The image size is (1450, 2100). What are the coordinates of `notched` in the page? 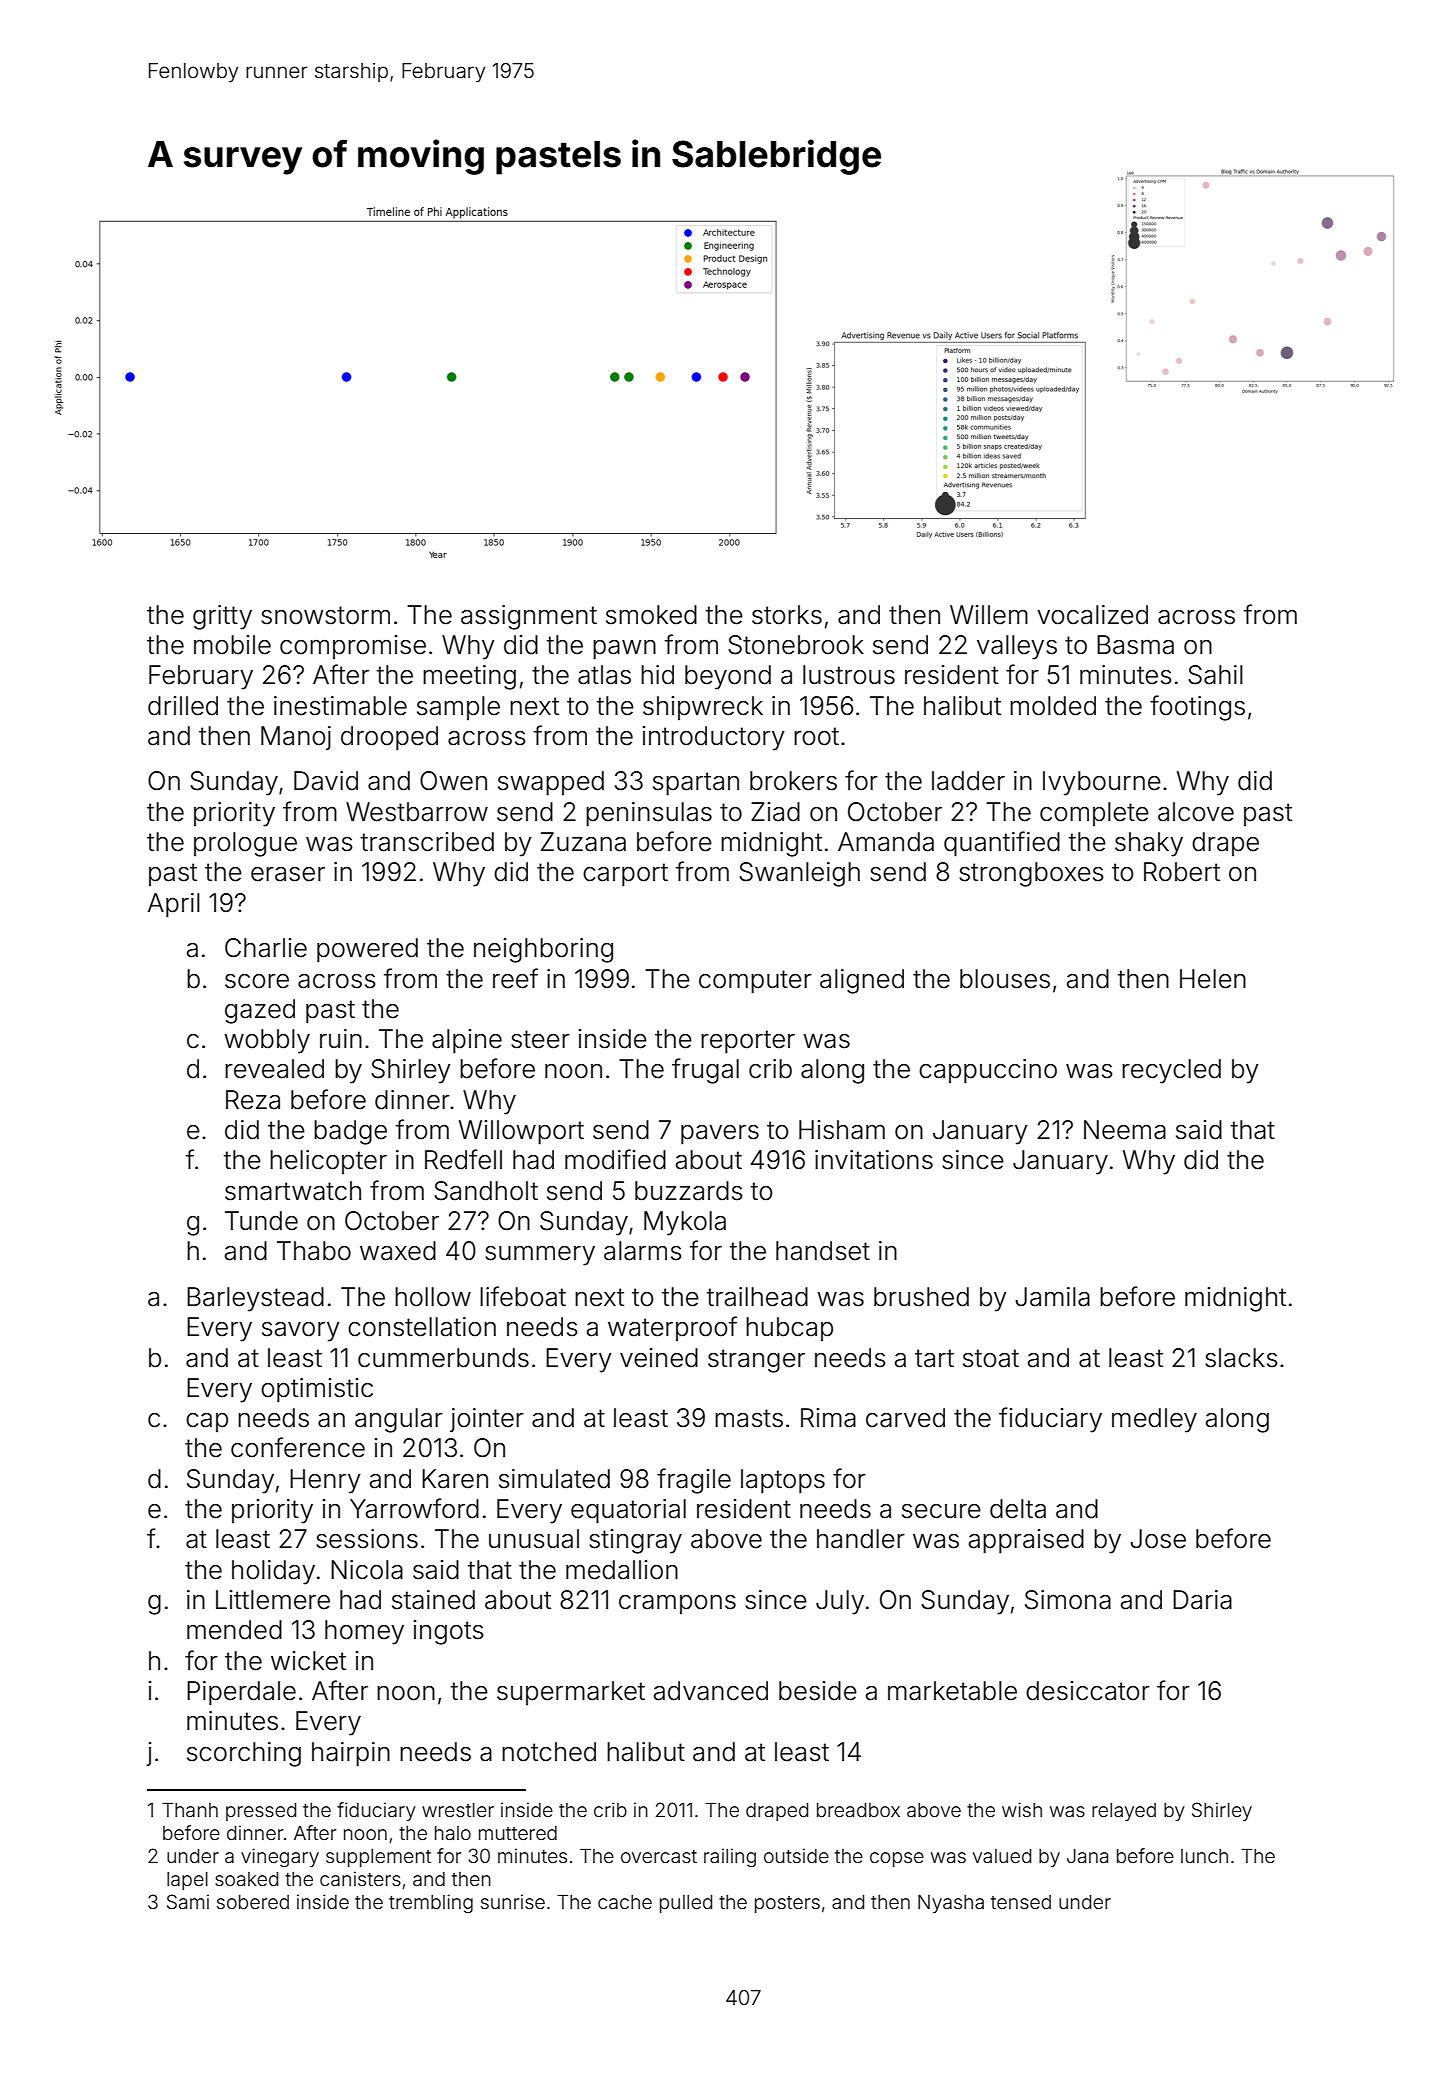 It's located at (549, 1752).
